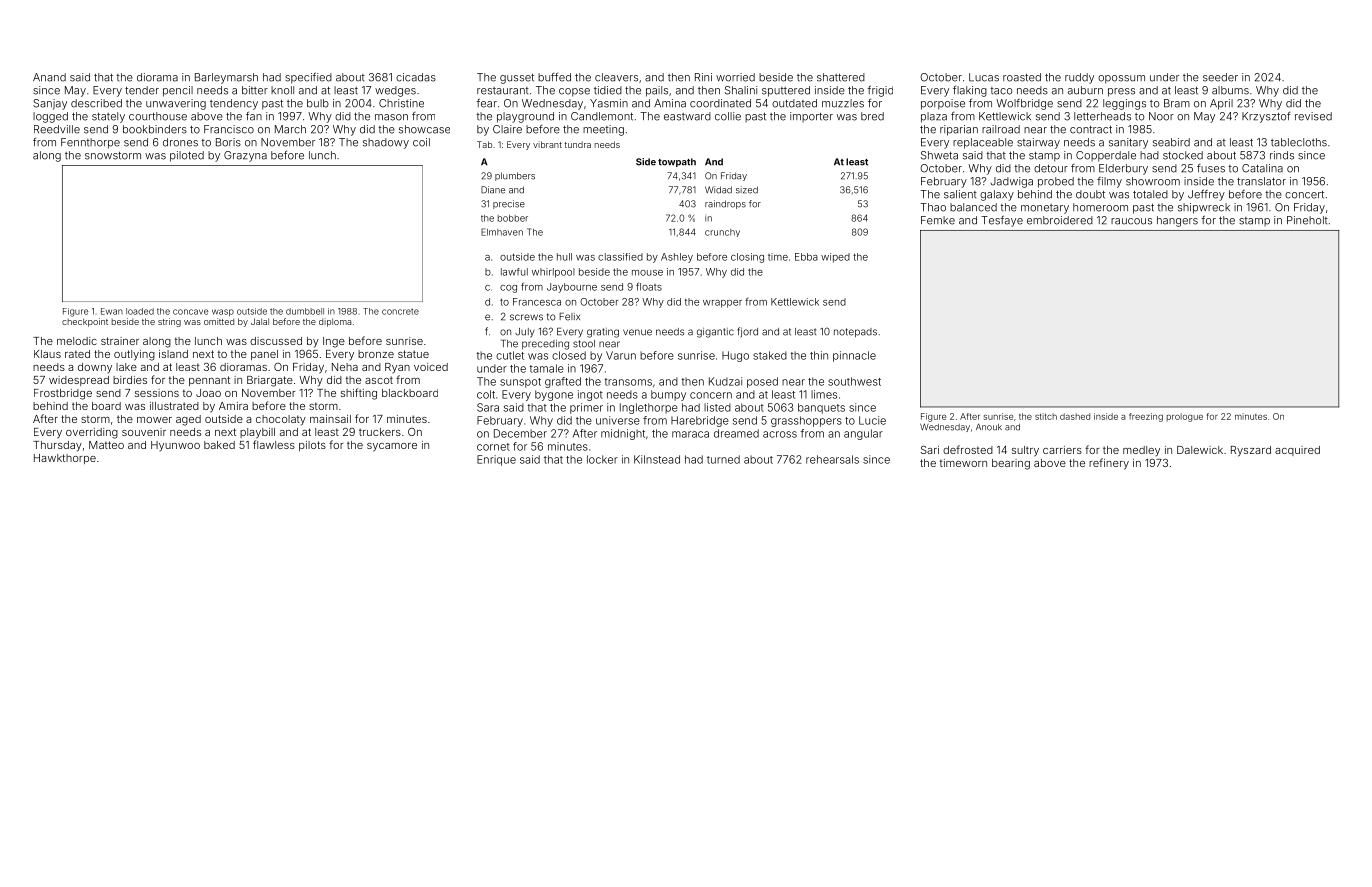 The image size is (1372, 887). Describe the element at coordinates (260, 321) in the document. I see `Jalal` at that location.
